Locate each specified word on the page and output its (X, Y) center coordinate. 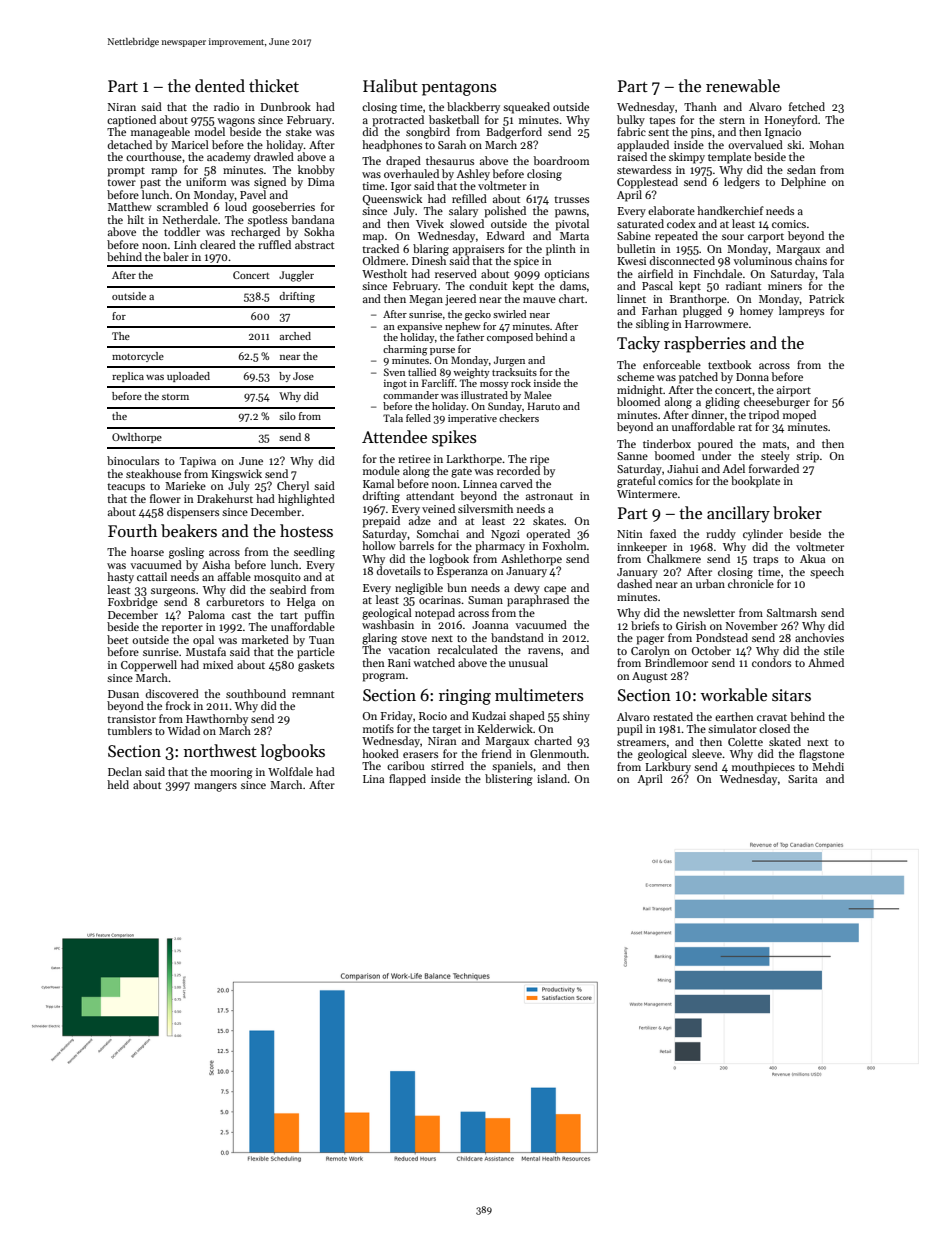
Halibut (390, 85)
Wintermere (647, 494)
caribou (405, 765)
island (552, 778)
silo (287, 416)
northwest (220, 751)
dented (220, 85)
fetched (807, 106)
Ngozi (505, 535)
